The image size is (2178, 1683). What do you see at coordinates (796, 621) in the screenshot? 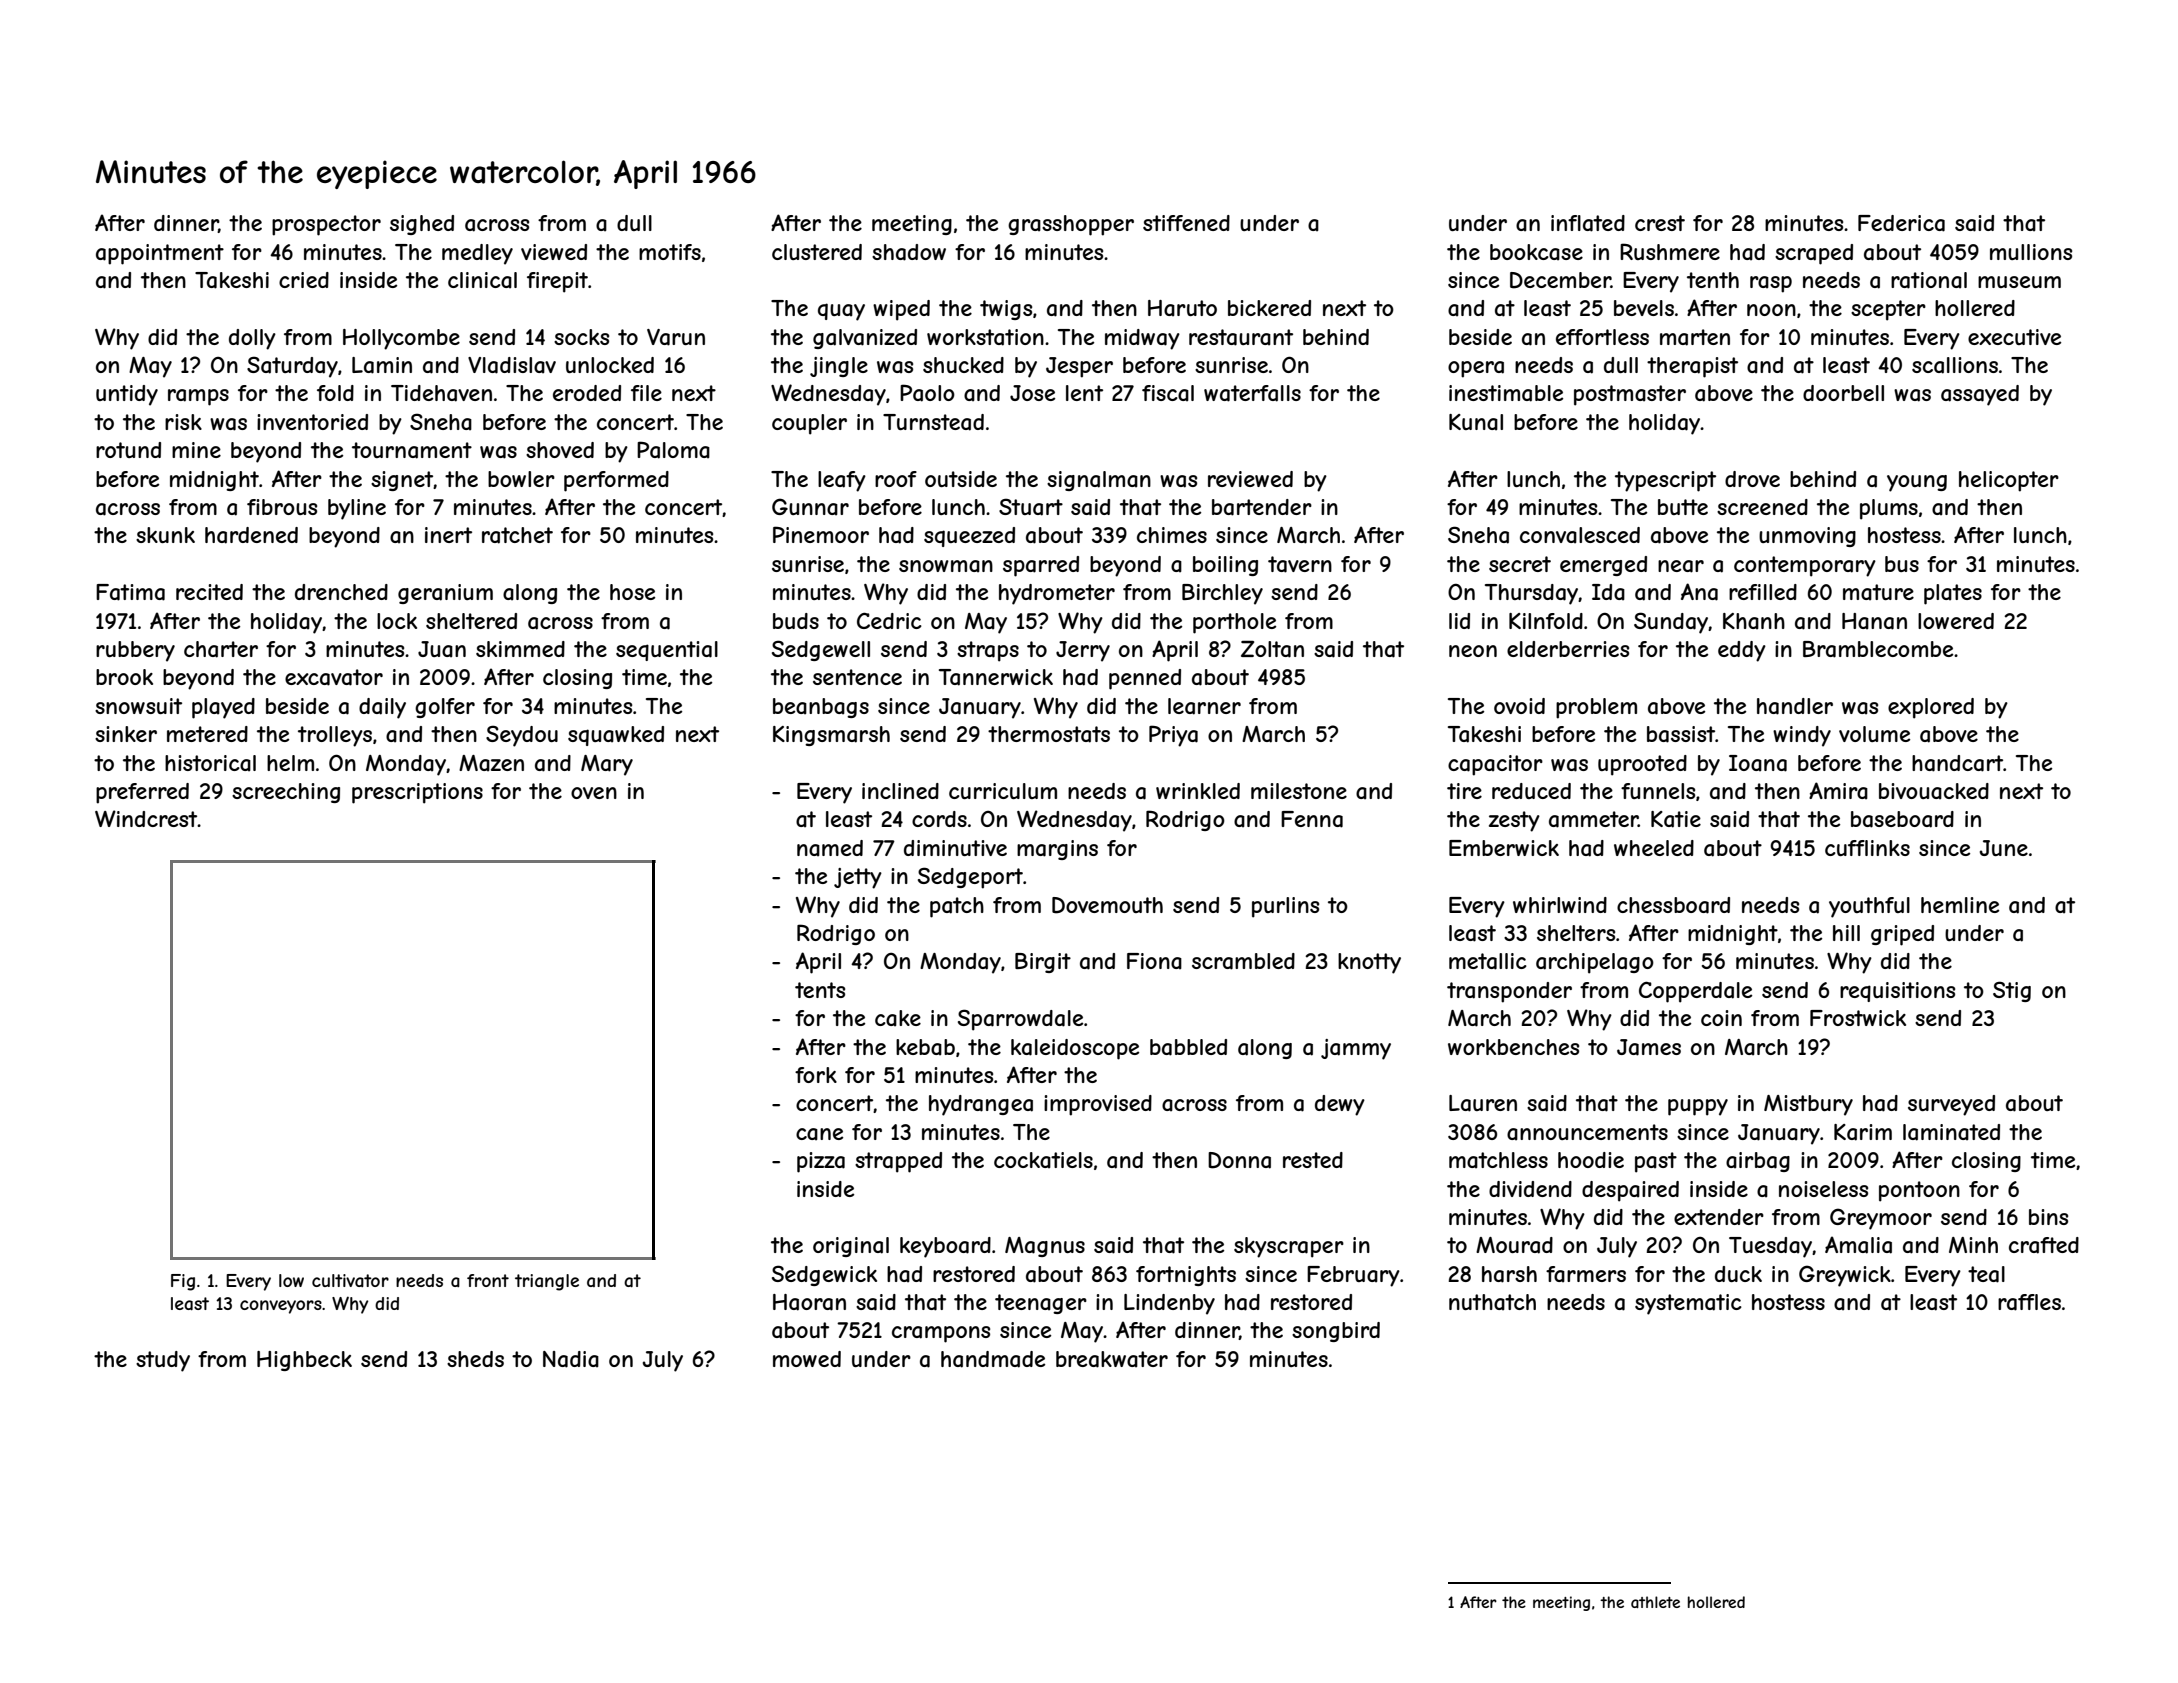
I see `buds` at bounding box center [796, 621].
